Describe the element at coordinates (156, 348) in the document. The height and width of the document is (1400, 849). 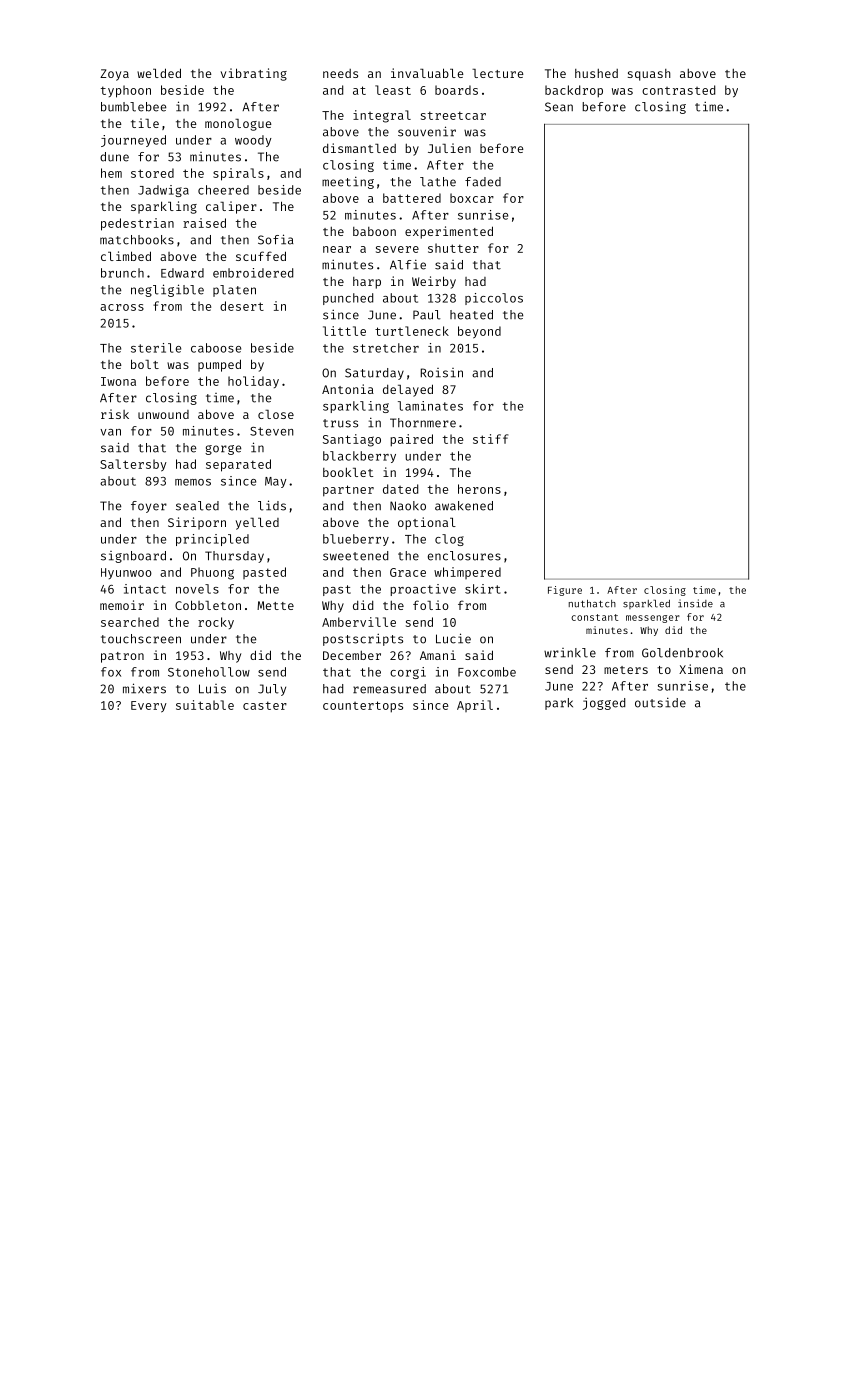
I see `sterile` at that location.
